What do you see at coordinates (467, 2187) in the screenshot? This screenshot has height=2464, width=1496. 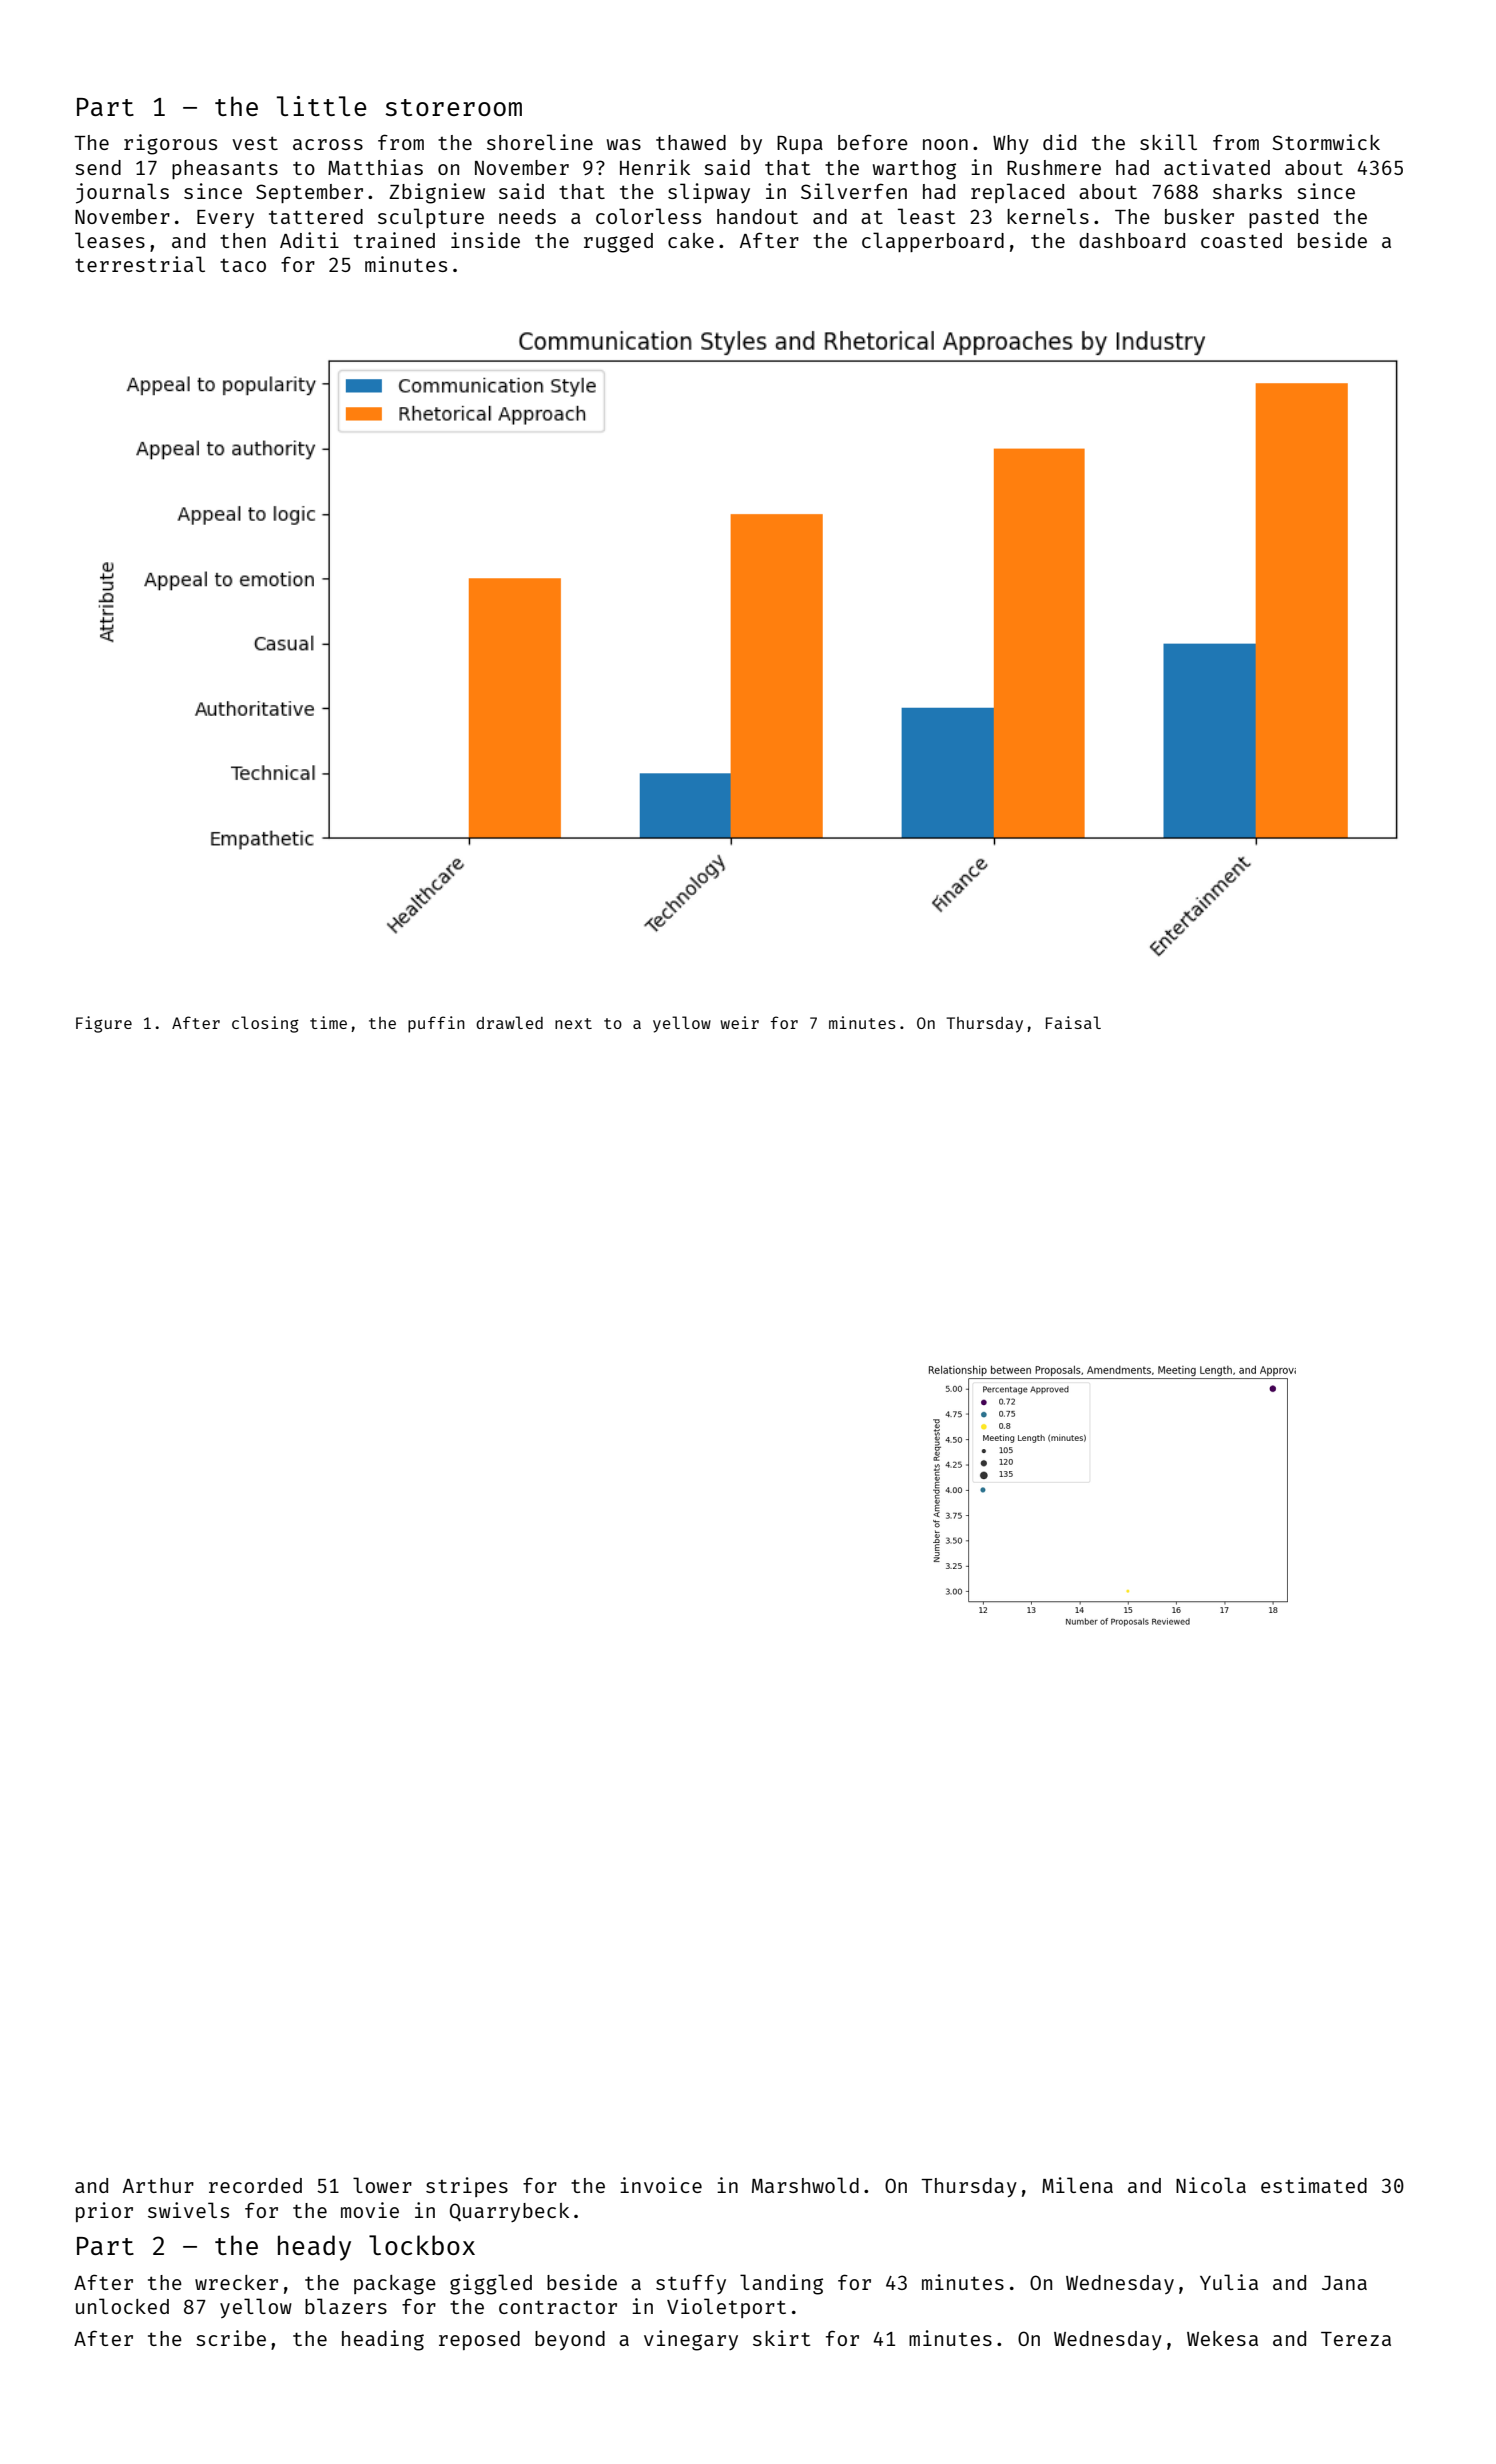 I see `stripes` at bounding box center [467, 2187].
